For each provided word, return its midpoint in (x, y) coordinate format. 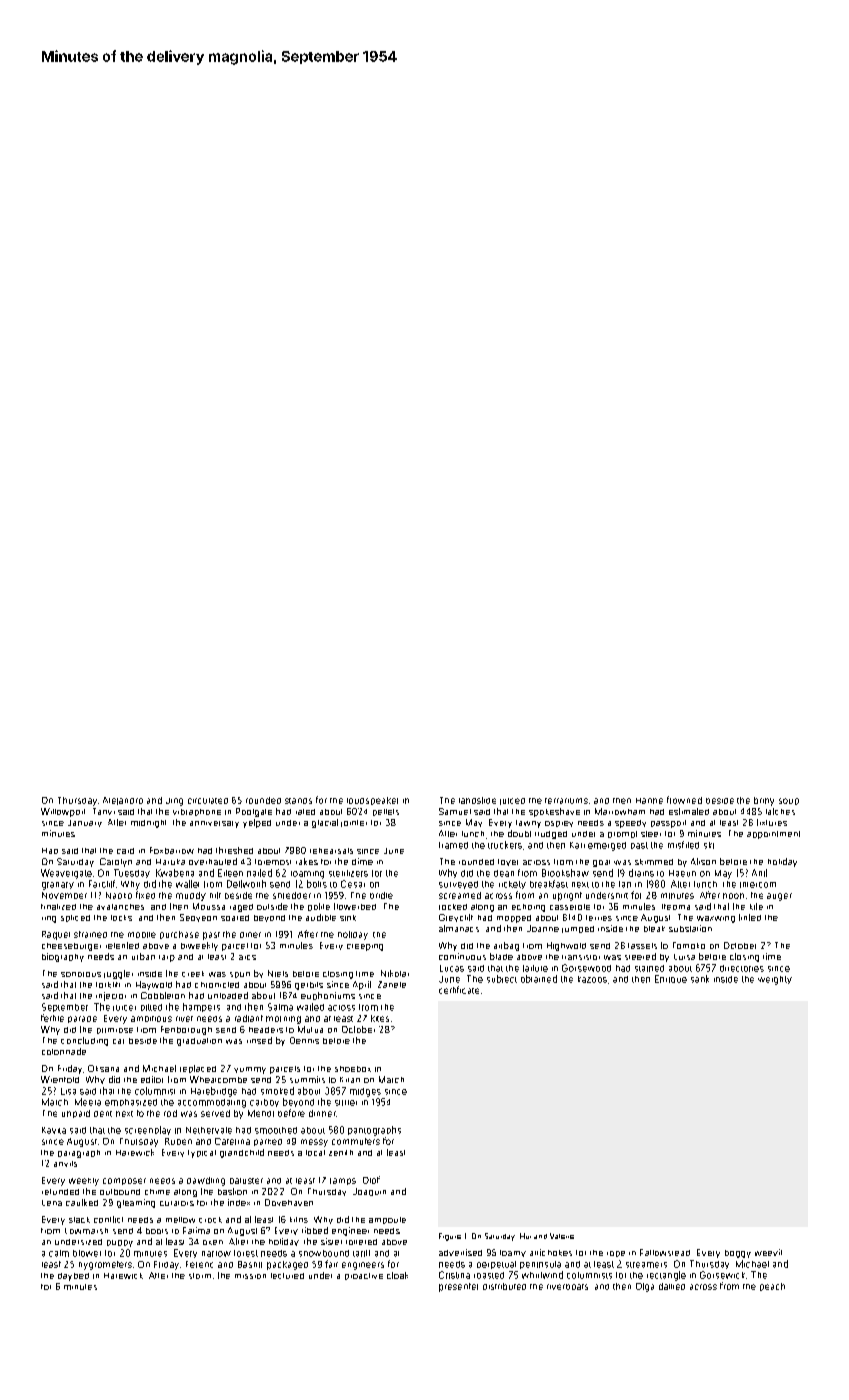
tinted (750, 917)
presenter (458, 1287)
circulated (208, 801)
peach (772, 1287)
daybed (73, 1277)
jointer (354, 823)
